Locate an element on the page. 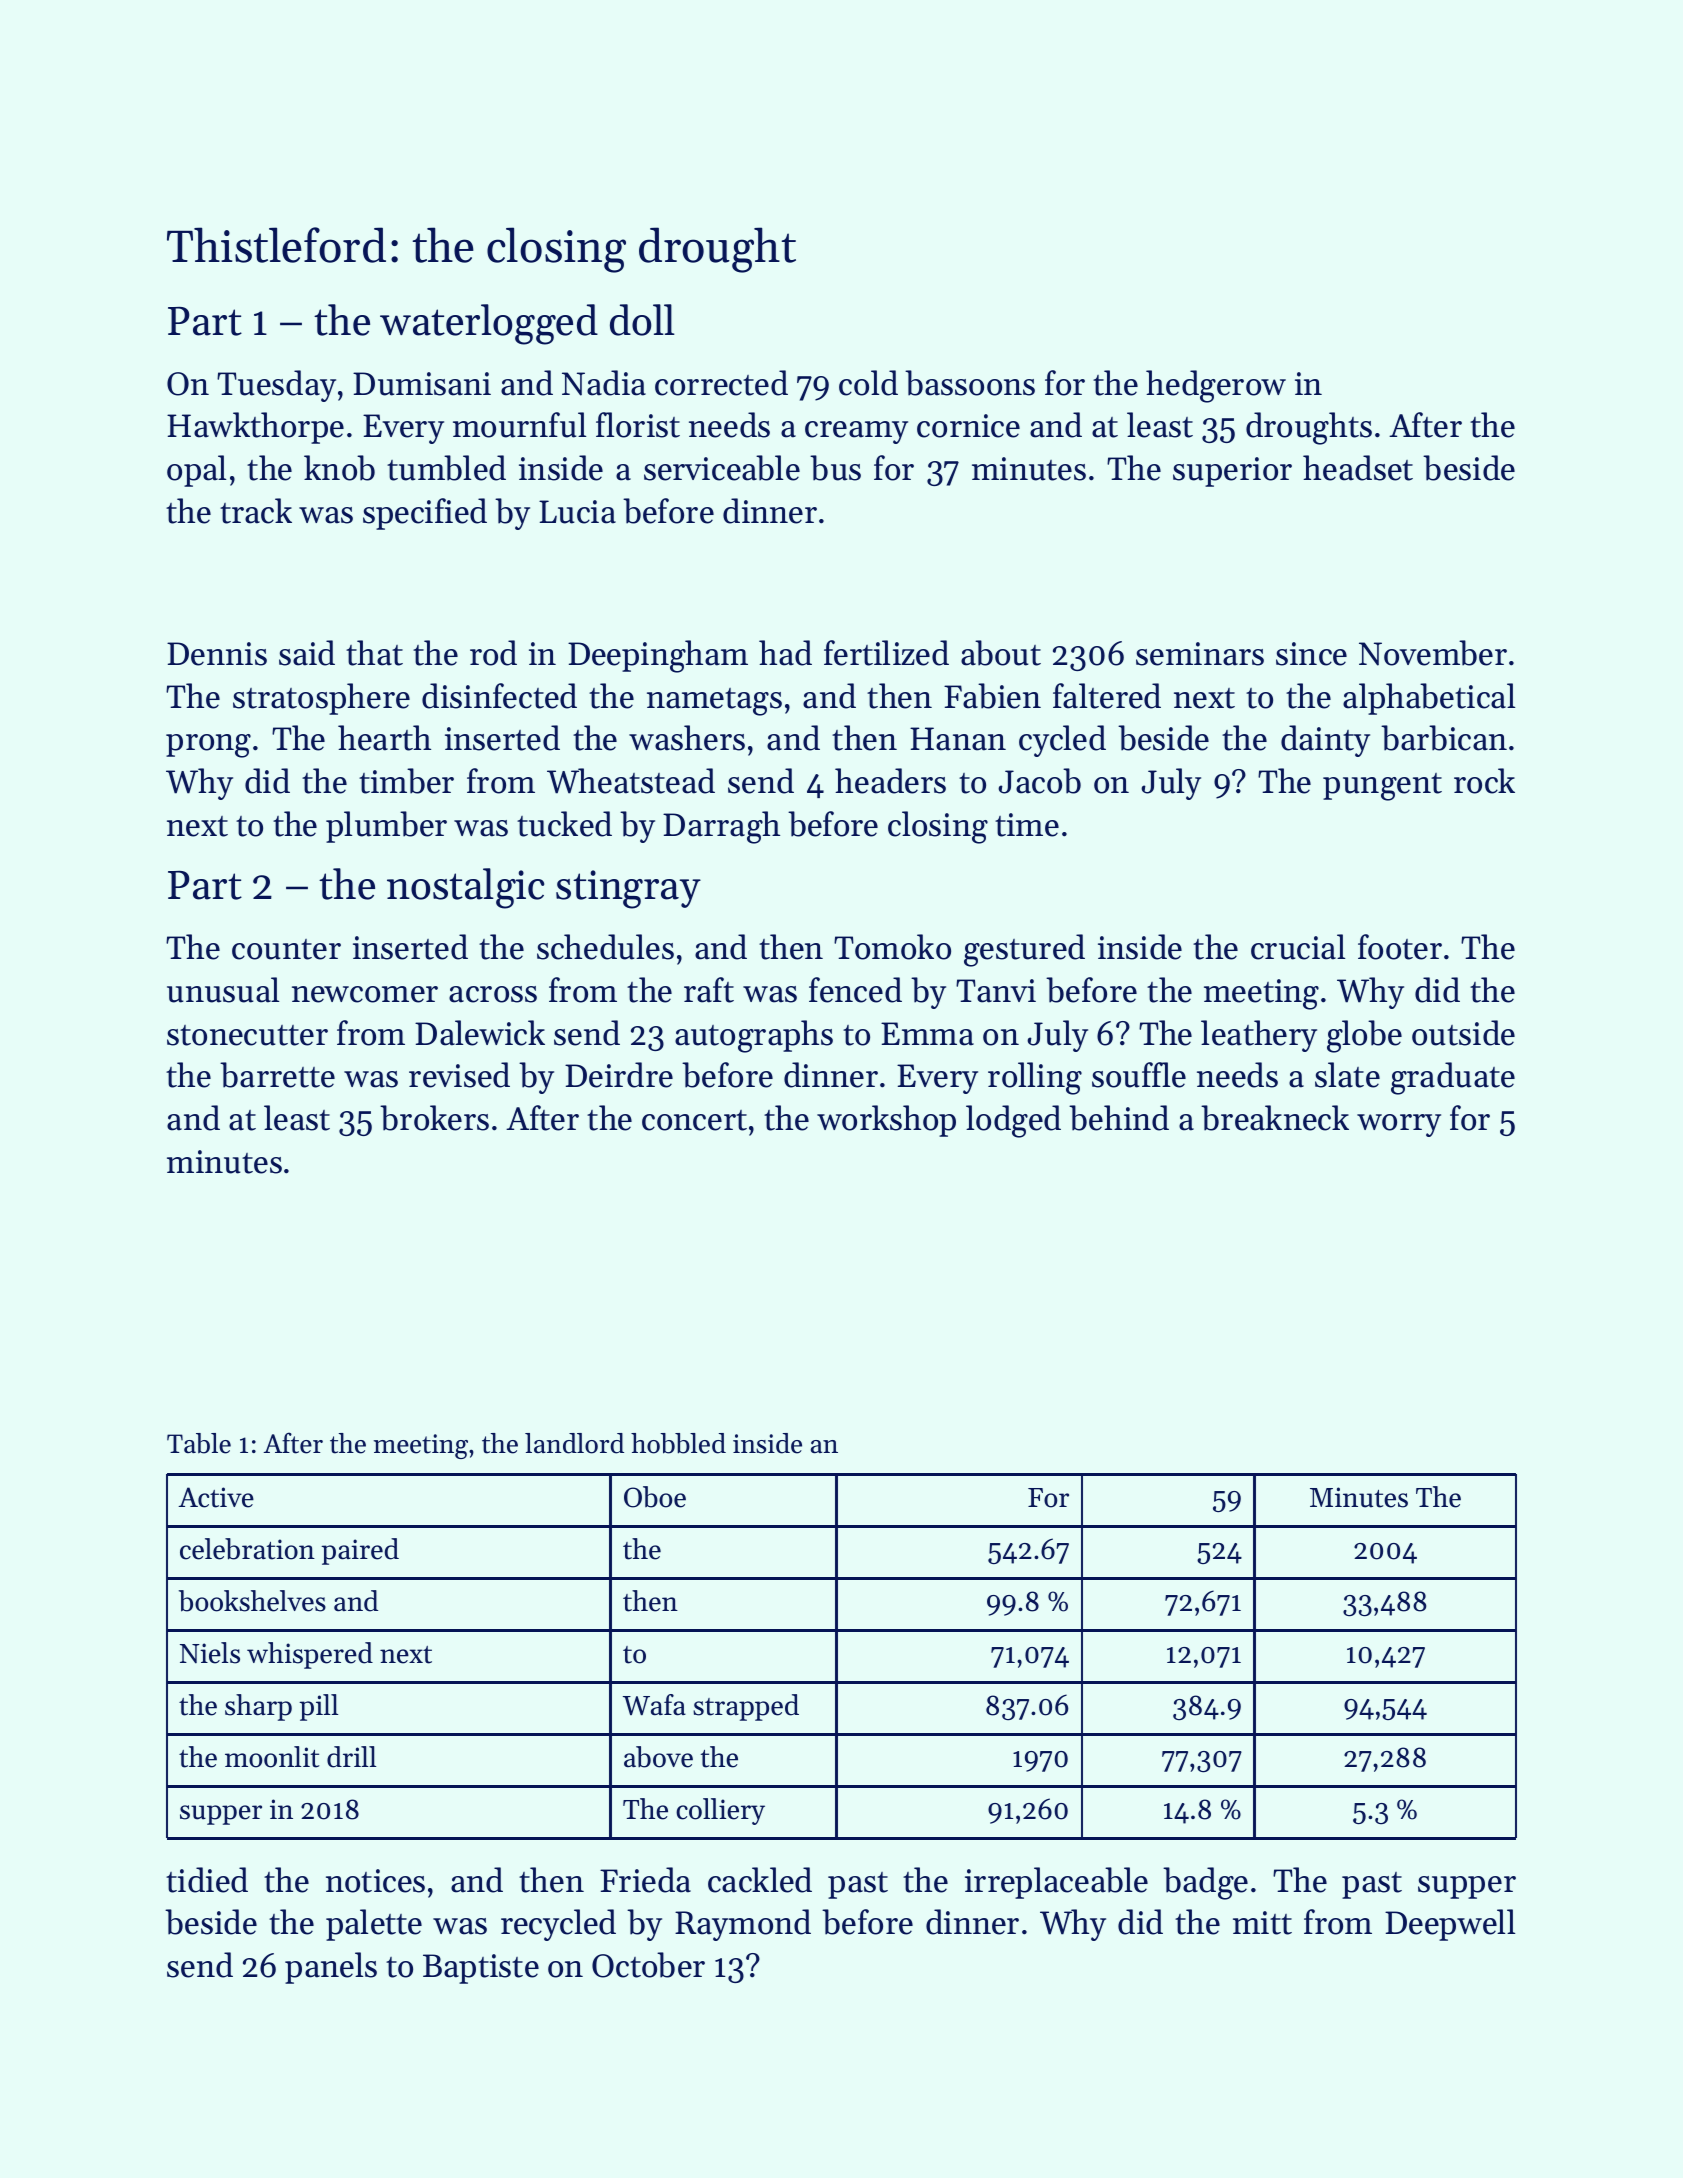  faltered is located at coordinates (1107, 696).
